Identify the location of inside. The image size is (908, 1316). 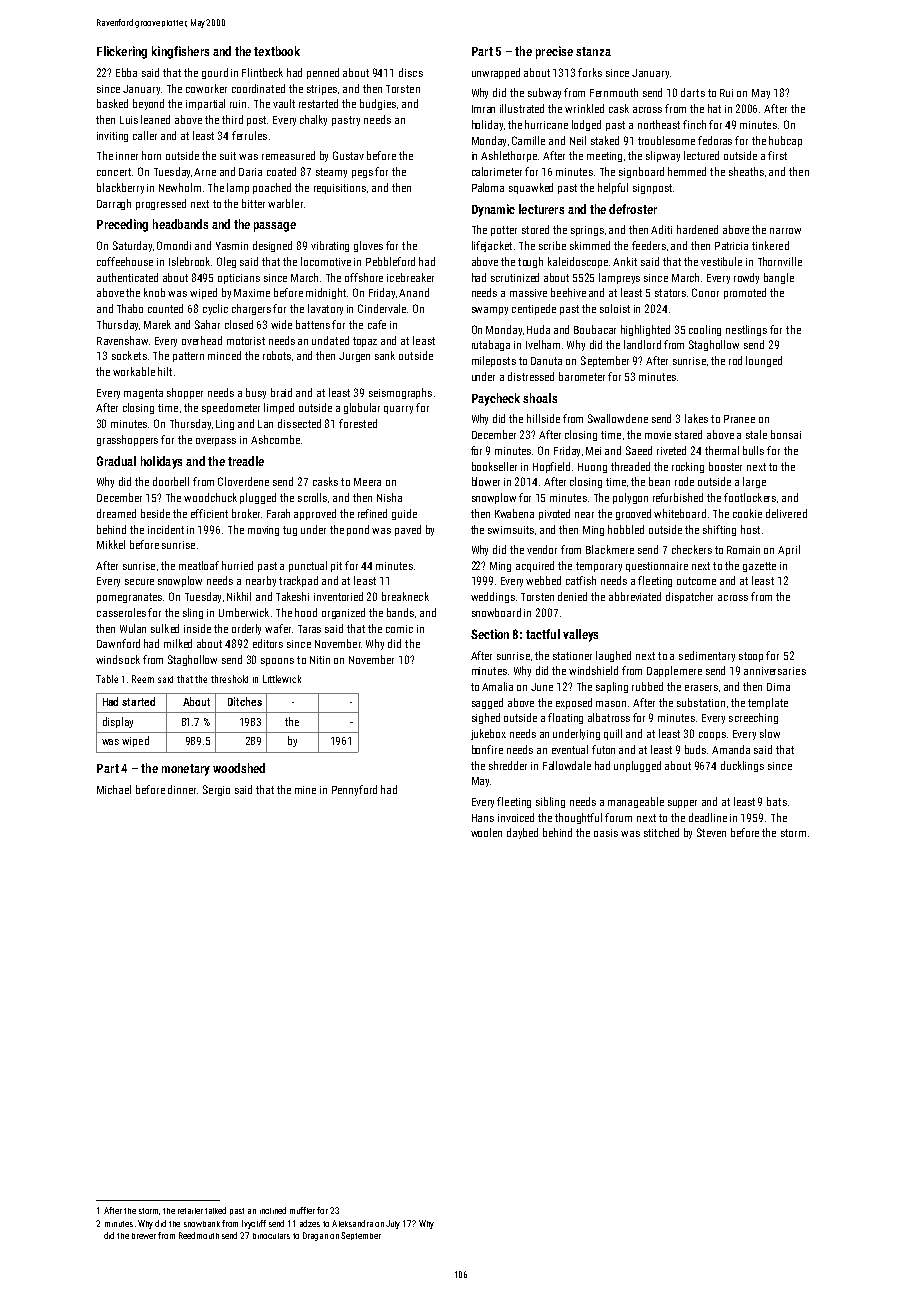
(197, 628).
